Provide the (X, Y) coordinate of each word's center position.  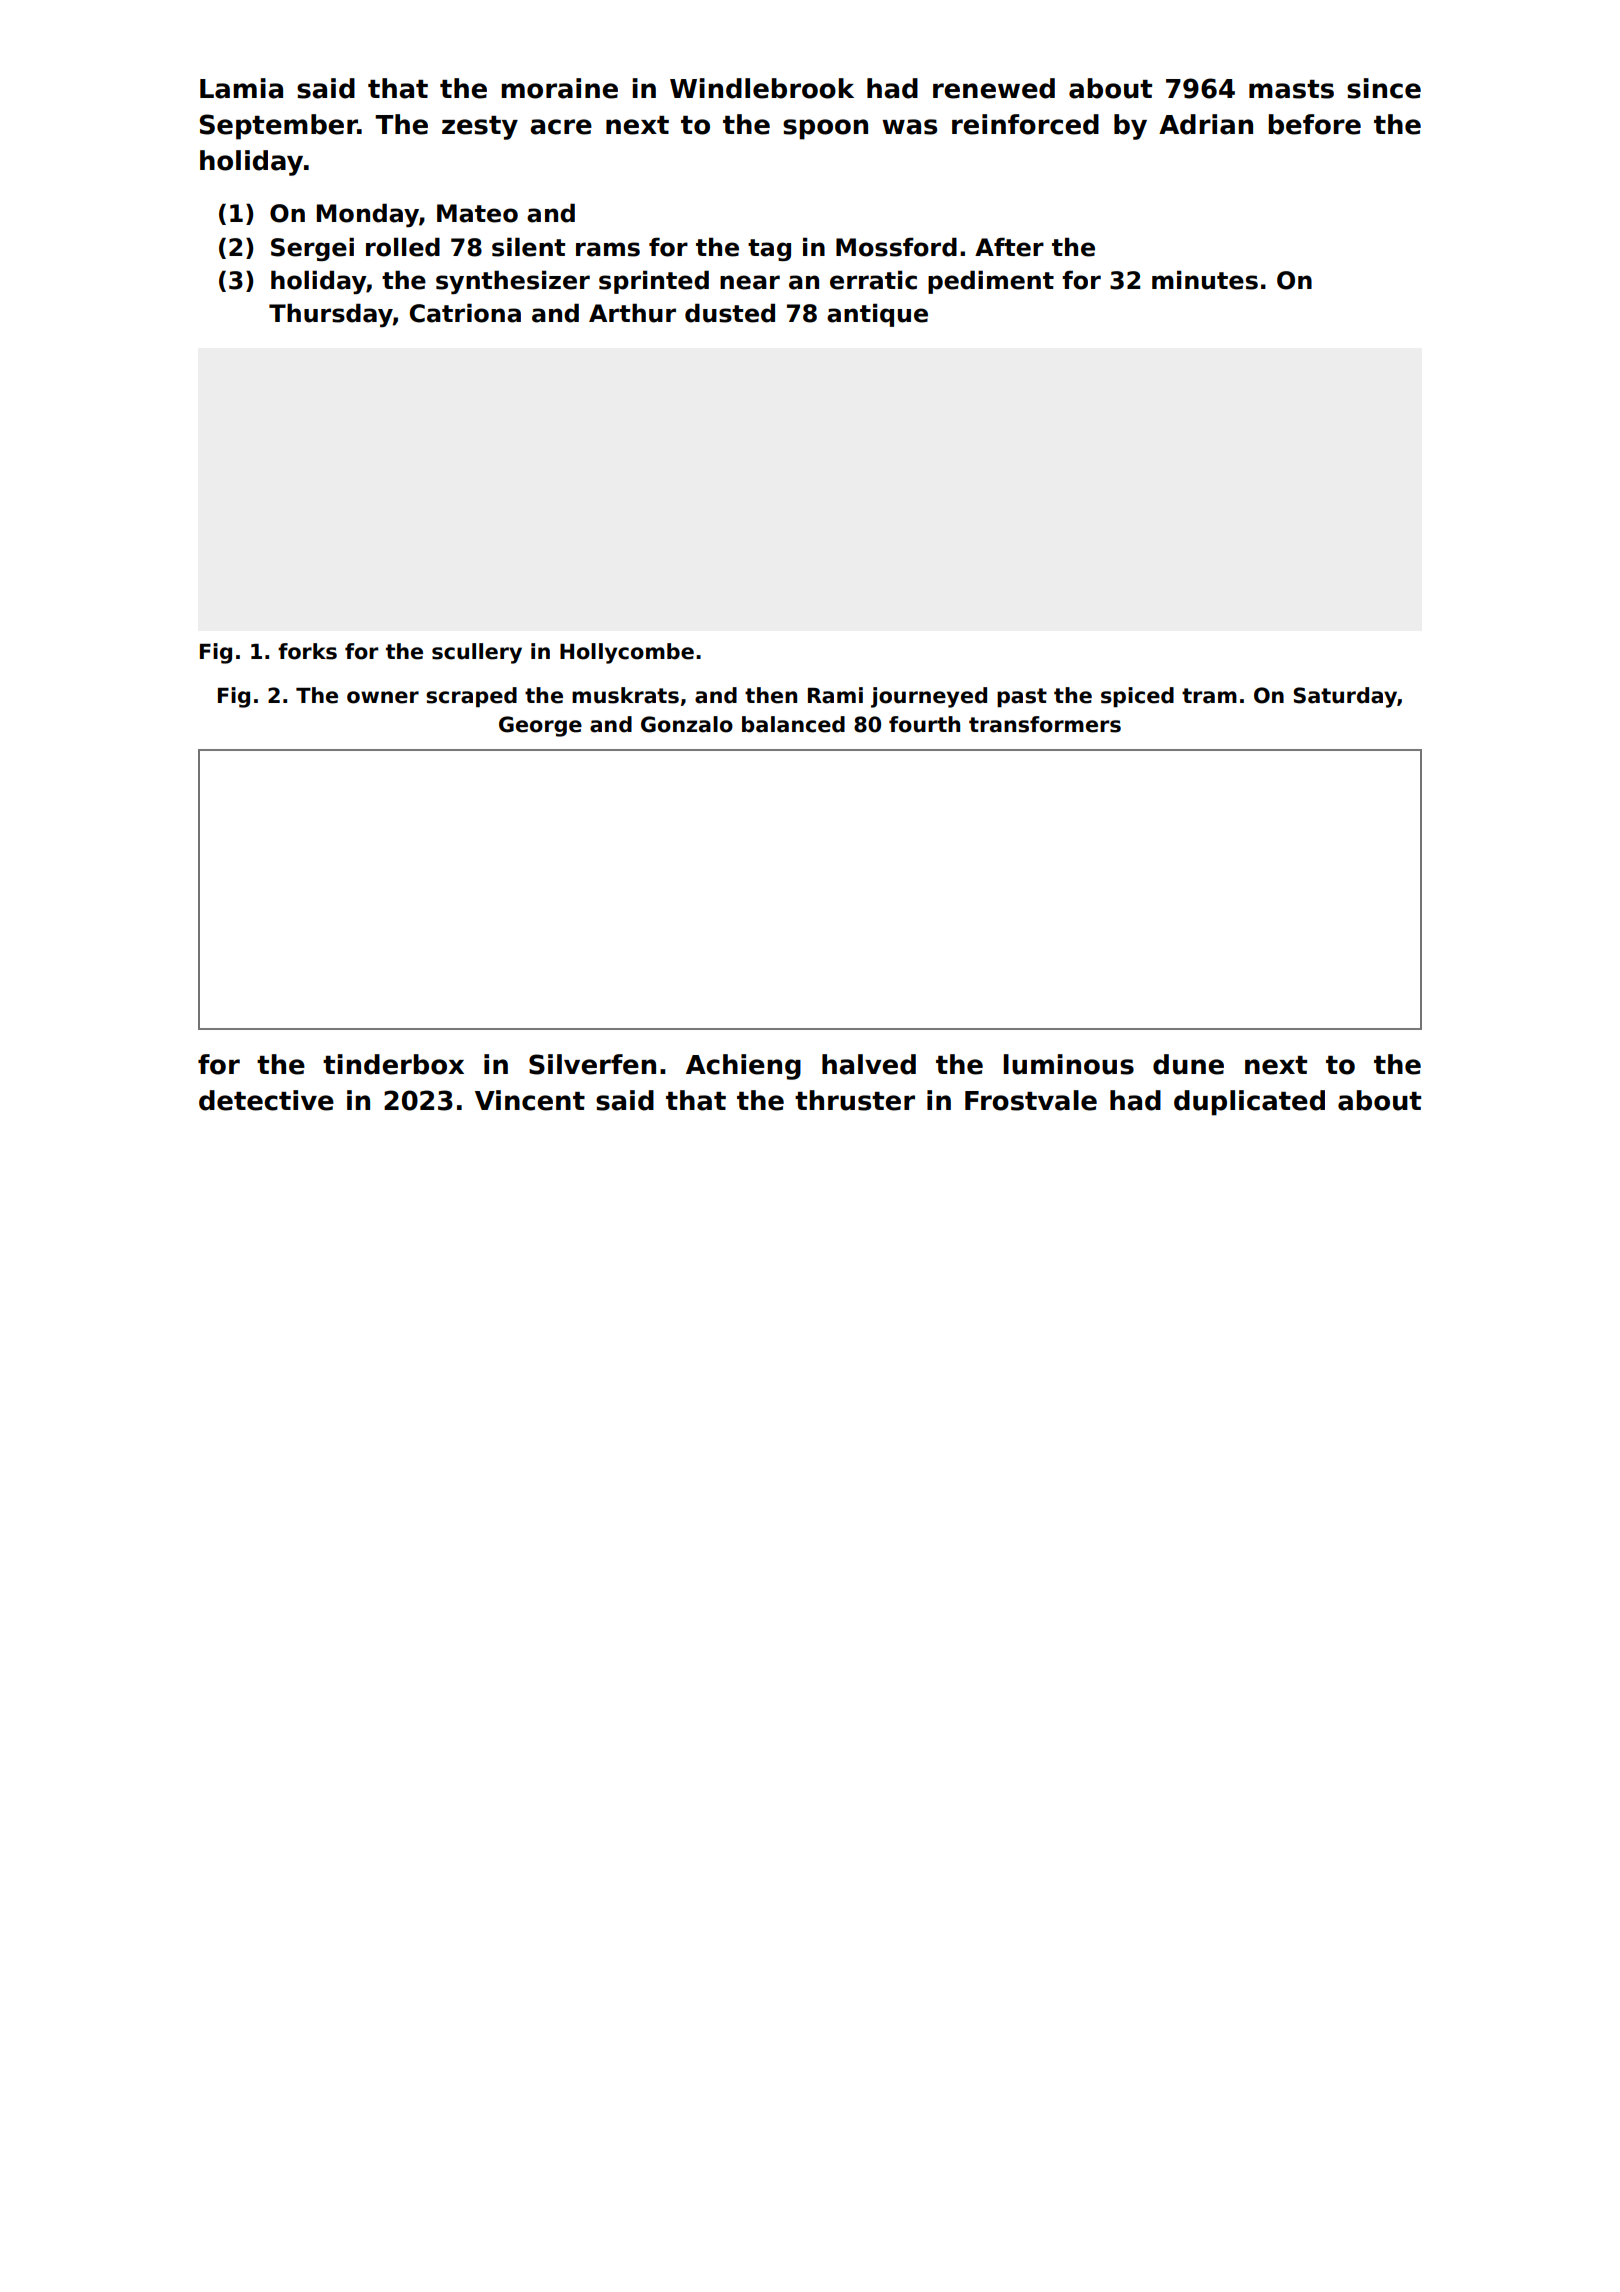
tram (1209, 696)
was (909, 127)
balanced (793, 724)
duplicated (1249, 1103)
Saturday (1345, 697)
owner (383, 697)
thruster (855, 1100)
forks (307, 651)
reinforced (1025, 124)
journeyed (929, 697)
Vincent (530, 1100)
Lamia (241, 88)
